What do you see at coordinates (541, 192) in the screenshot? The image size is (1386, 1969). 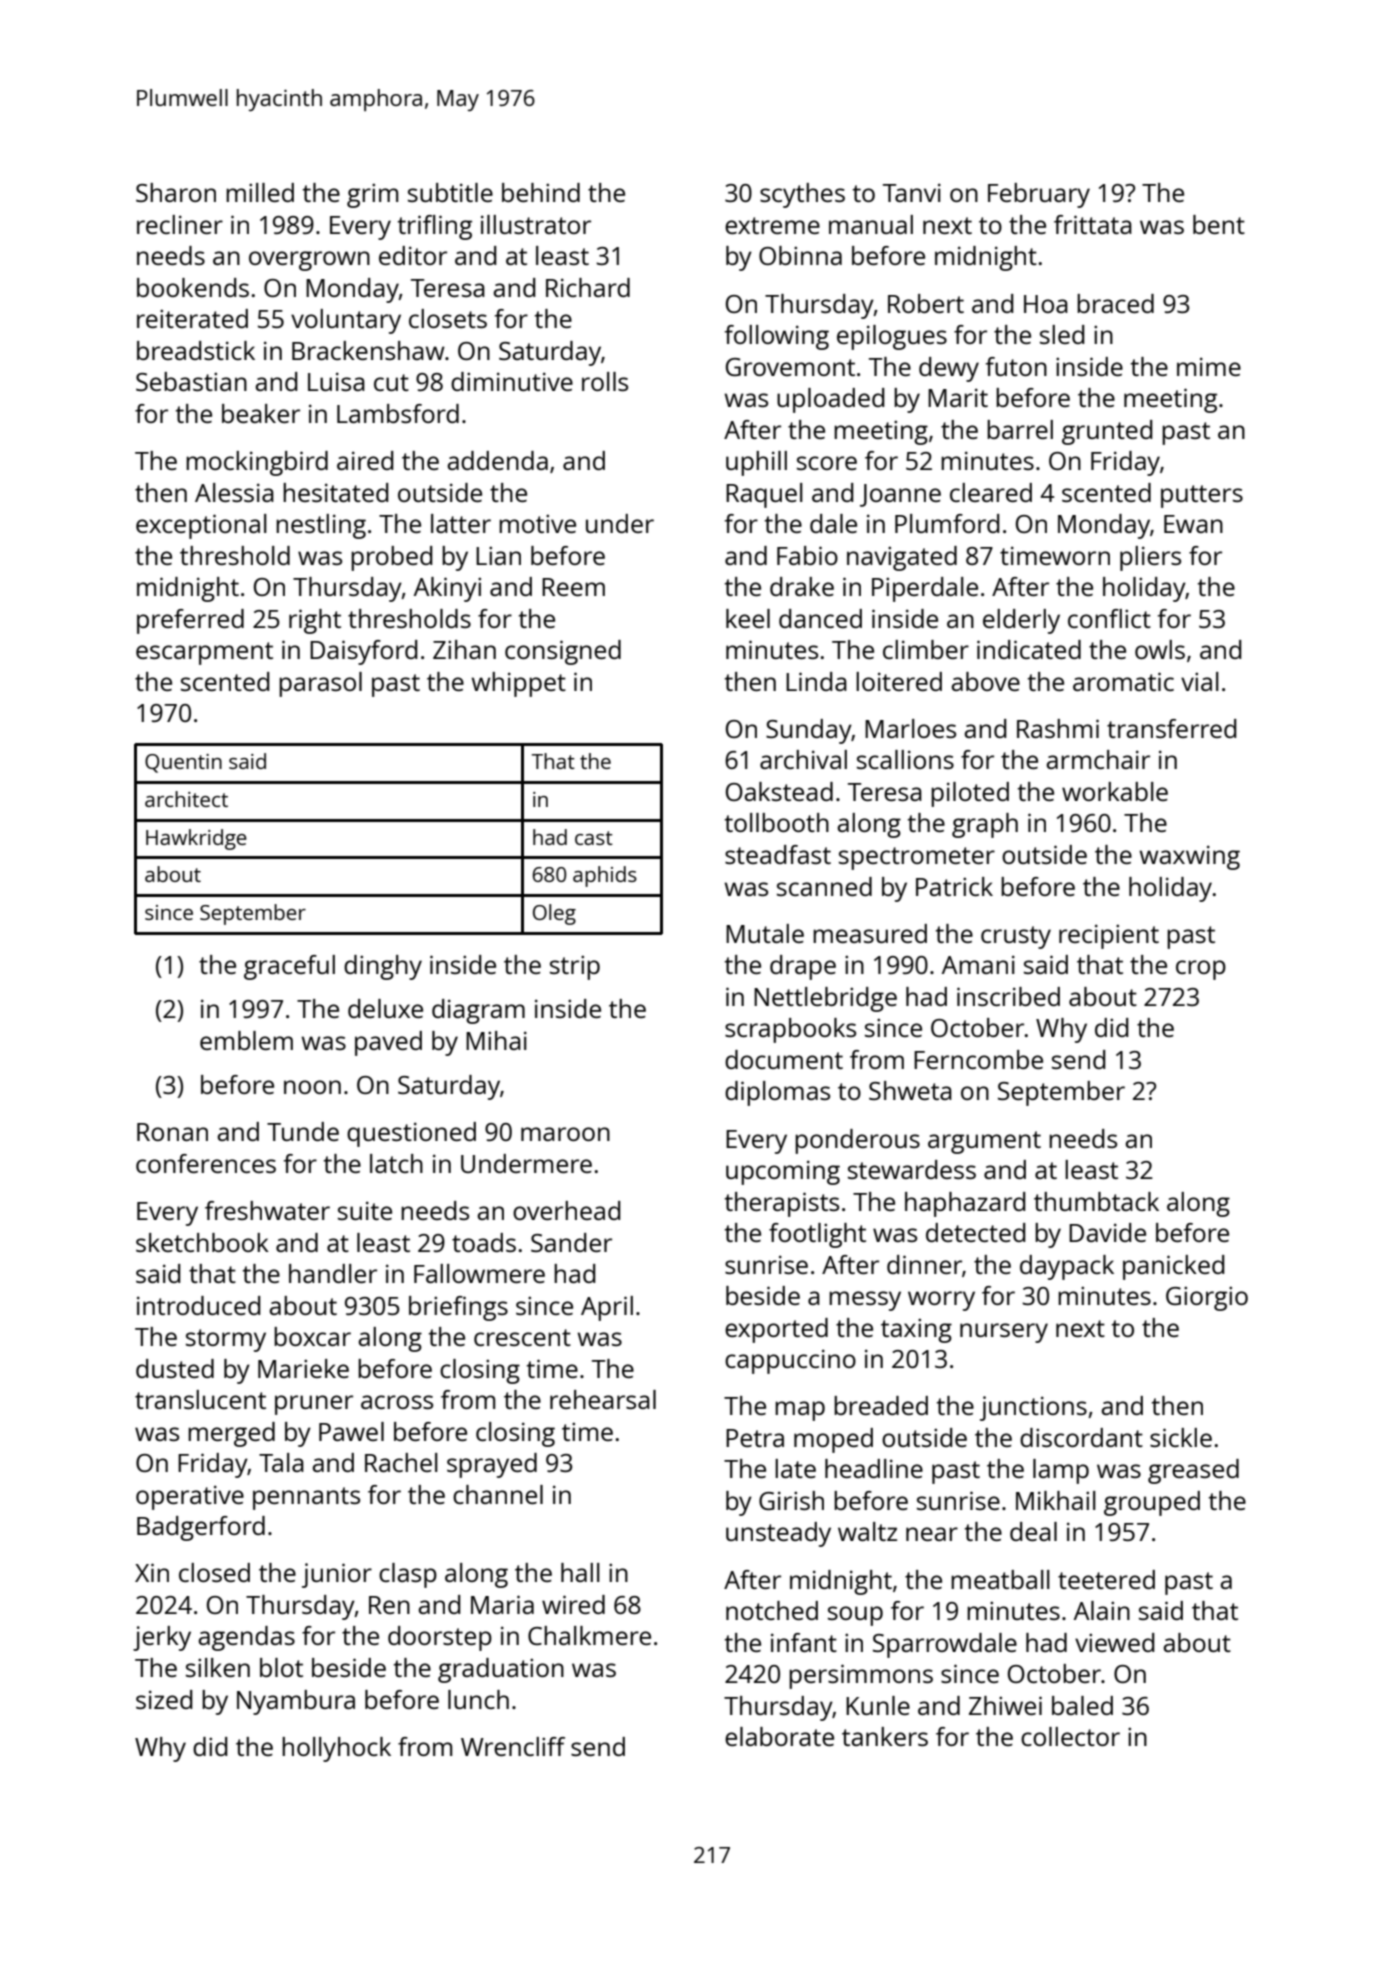 I see `behind` at bounding box center [541, 192].
